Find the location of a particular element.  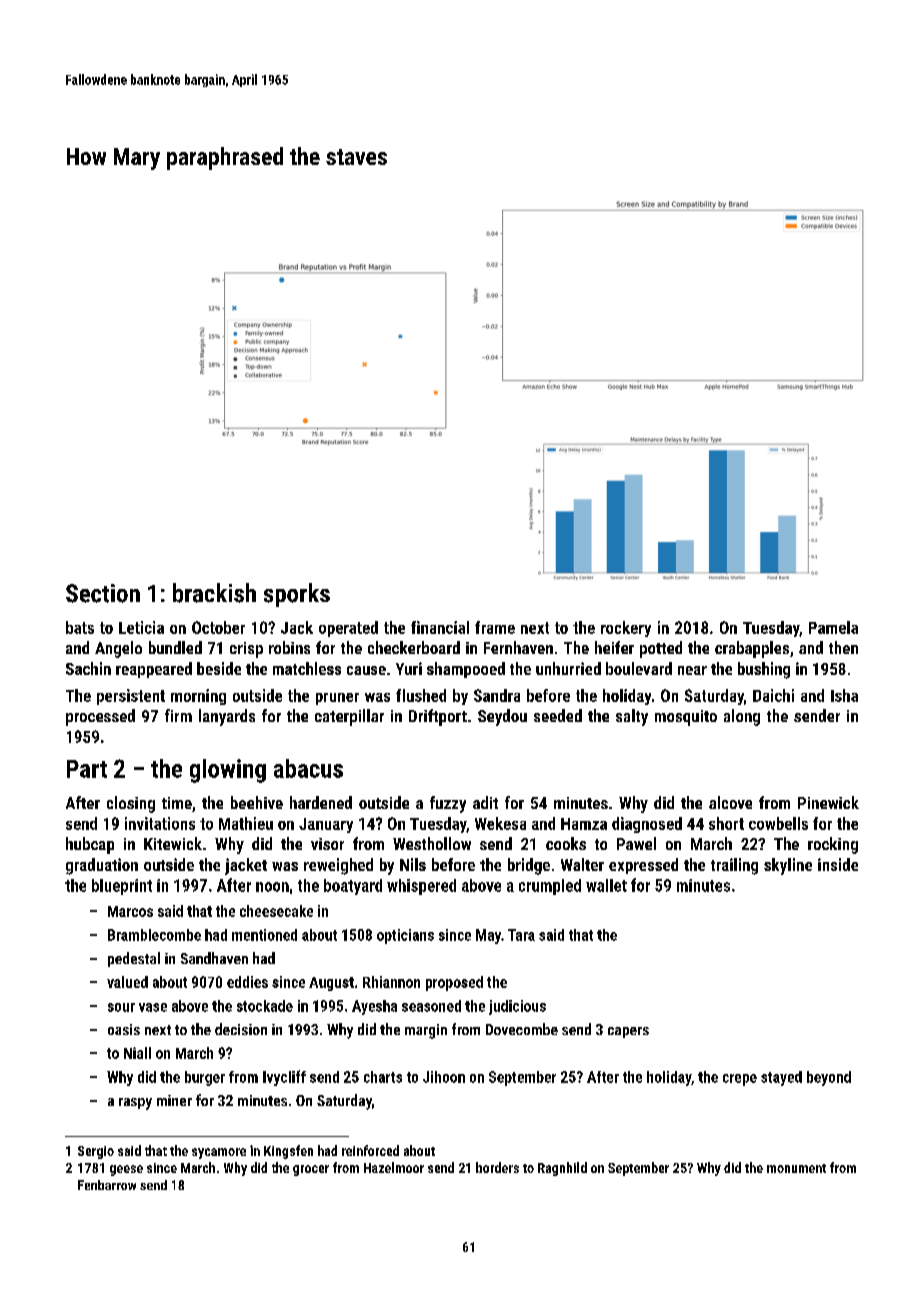

capers is located at coordinates (628, 1032).
